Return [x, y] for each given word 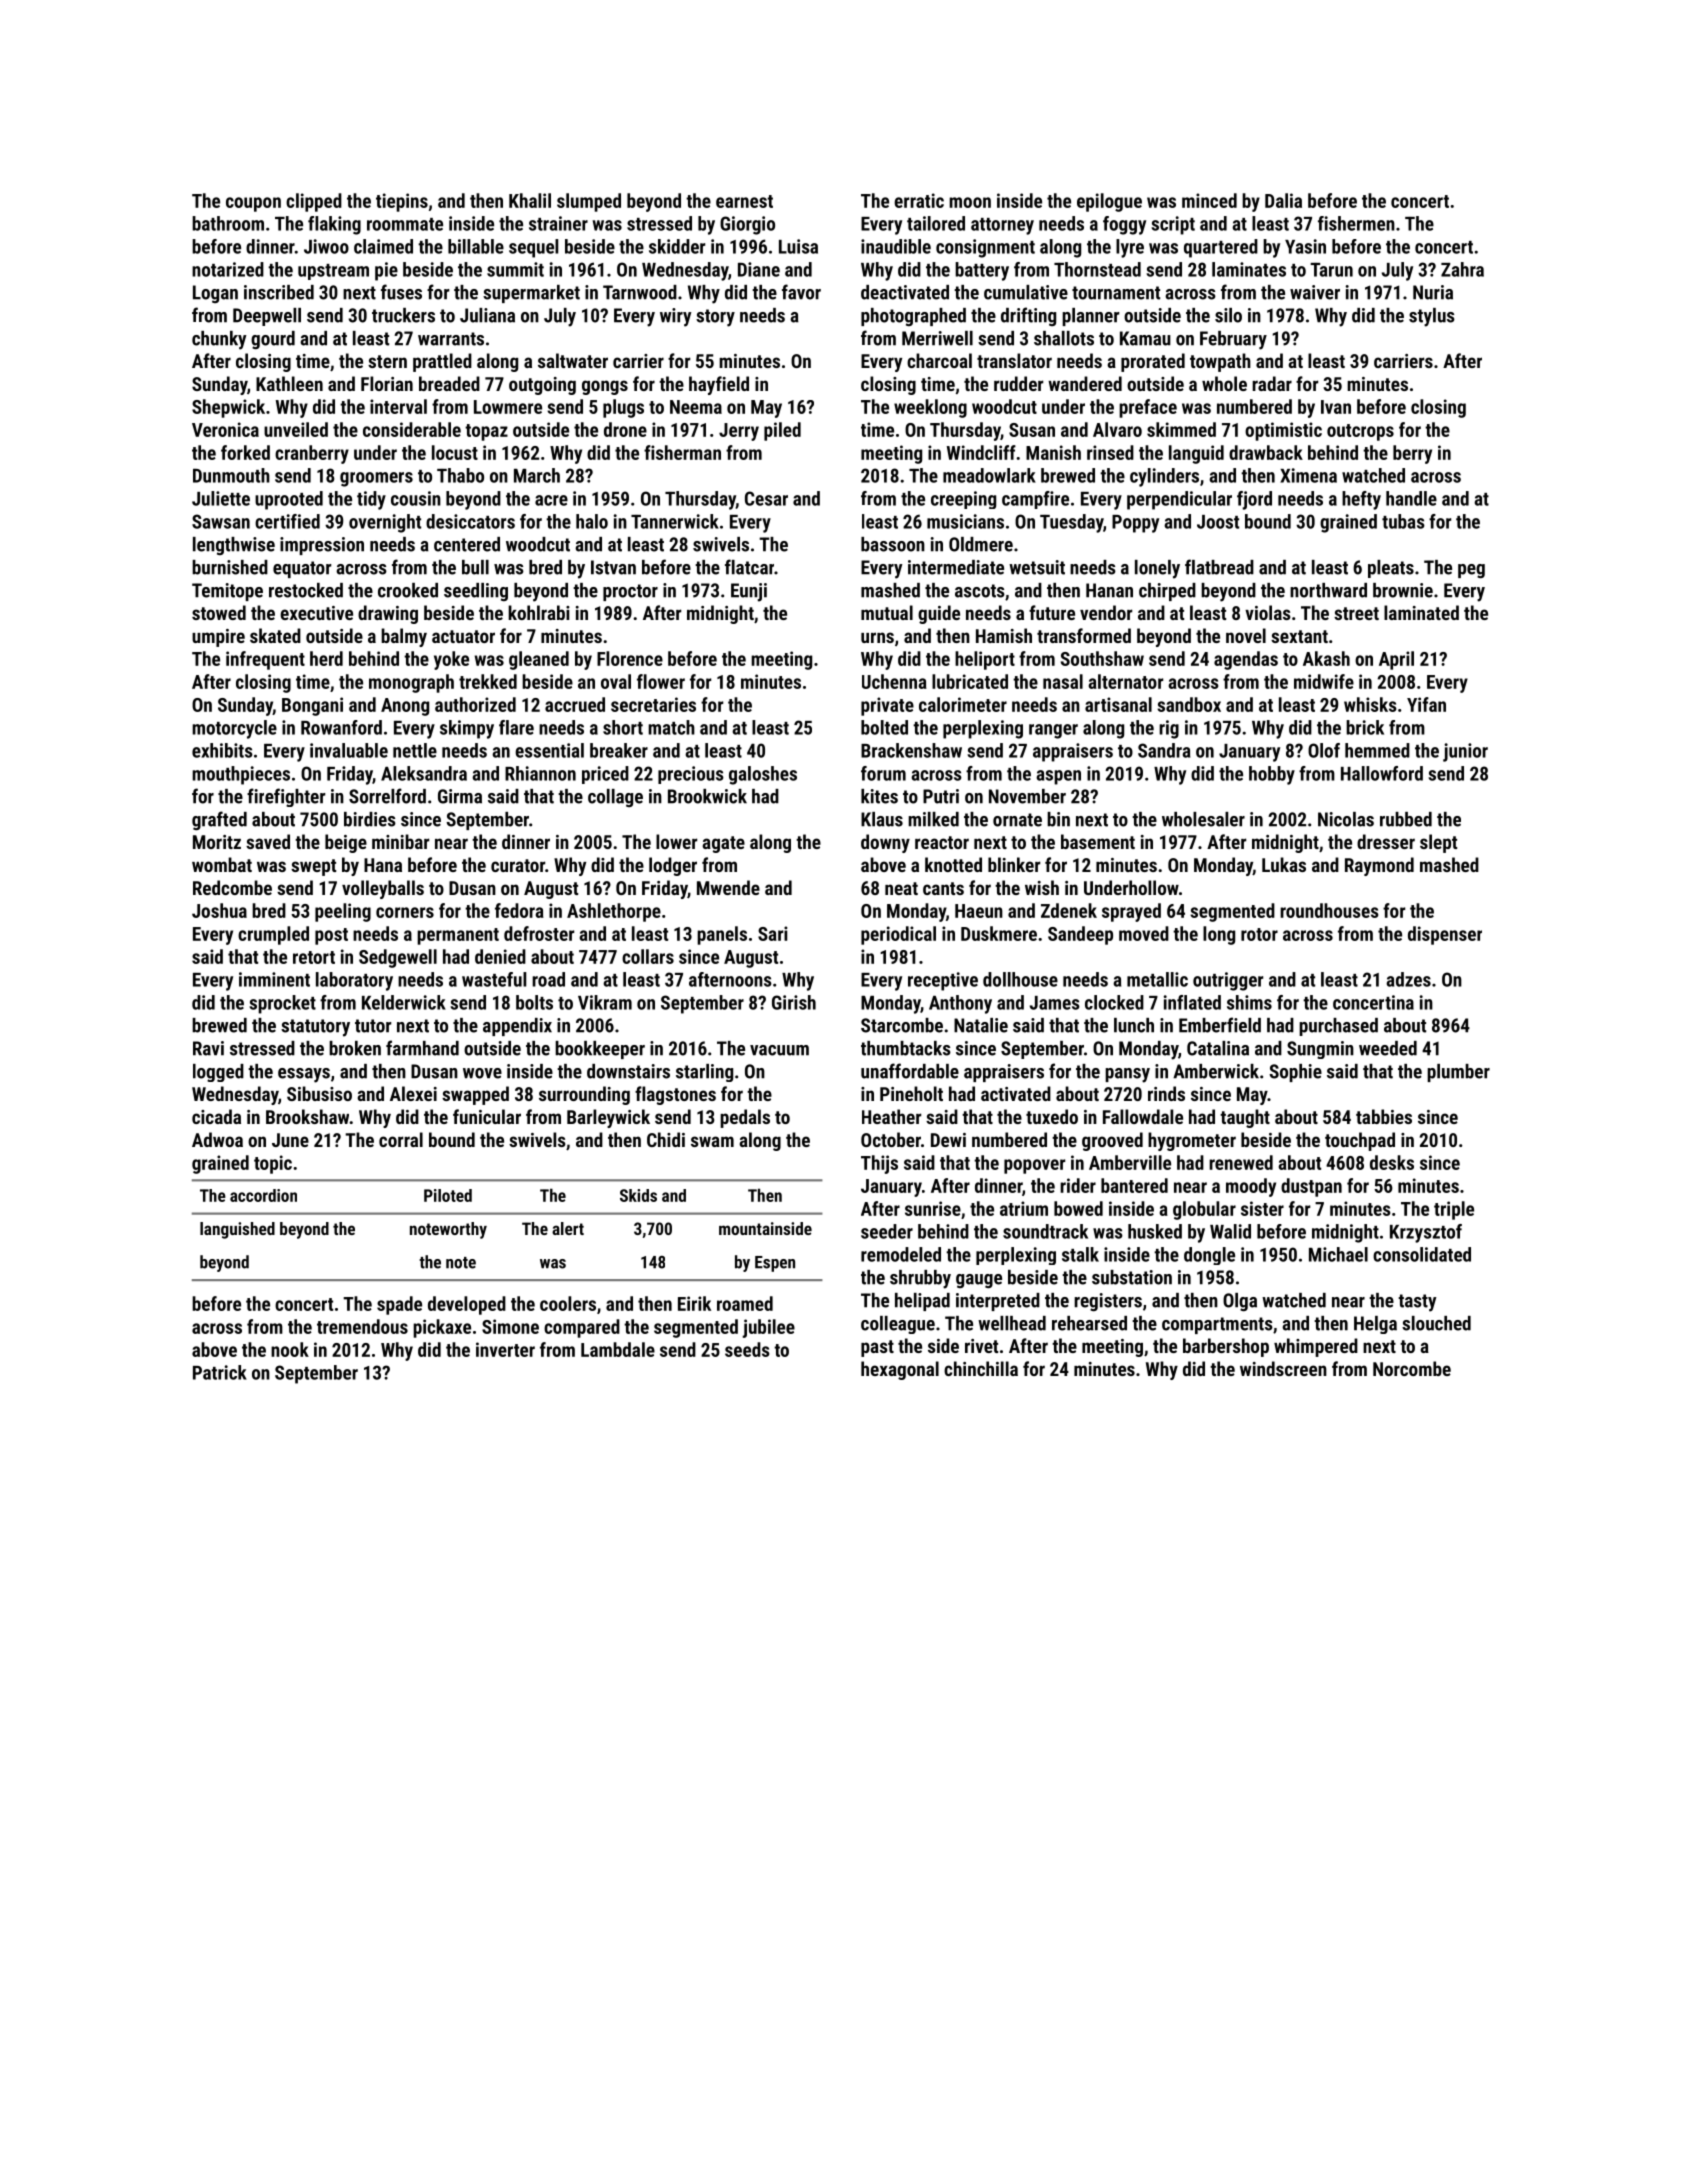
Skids [638, 1195]
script [1173, 225]
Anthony [960, 1004]
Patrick [220, 1372]
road [548, 979]
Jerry [739, 432]
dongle [1209, 1256]
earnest [744, 201]
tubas [1403, 521]
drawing [388, 614]
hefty [1361, 500]
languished [237, 1230]
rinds [1166, 1093]
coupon [253, 204]
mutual [887, 612]
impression [322, 546]
